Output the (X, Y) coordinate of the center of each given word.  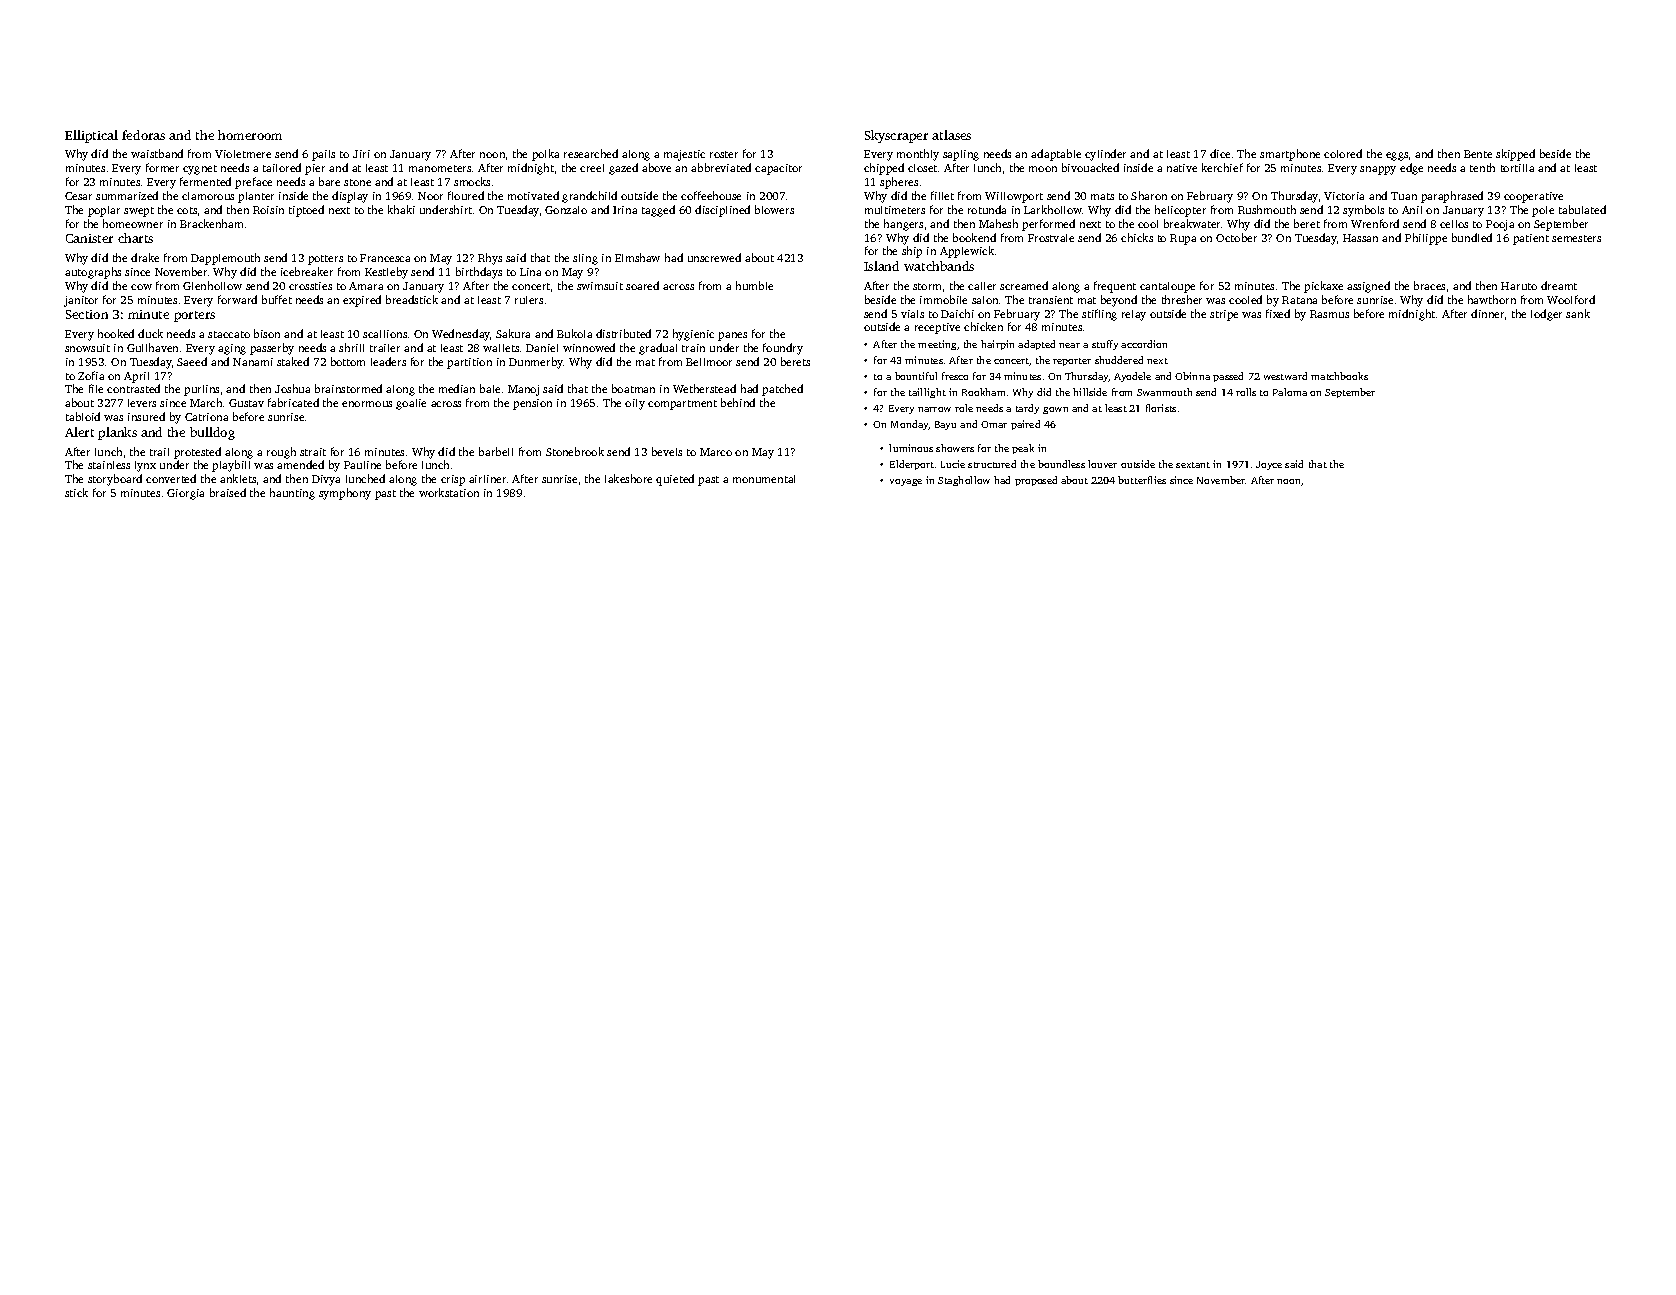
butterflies (1142, 480)
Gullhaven (152, 347)
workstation (449, 492)
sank (1578, 313)
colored (1343, 153)
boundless (1061, 464)
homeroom (250, 135)
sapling (961, 155)
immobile (943, 299)
